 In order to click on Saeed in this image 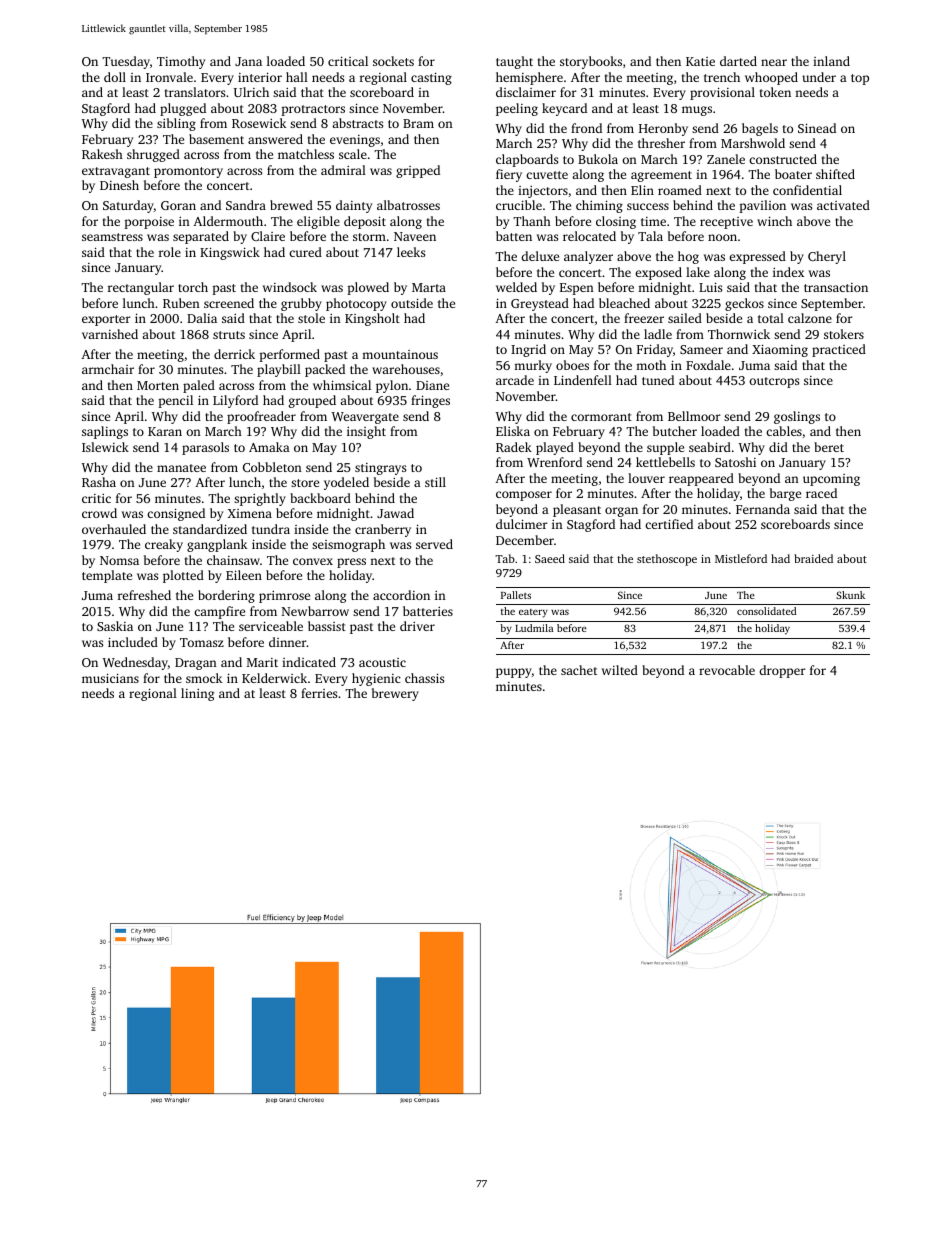, I will do `click(550, 558)`.
